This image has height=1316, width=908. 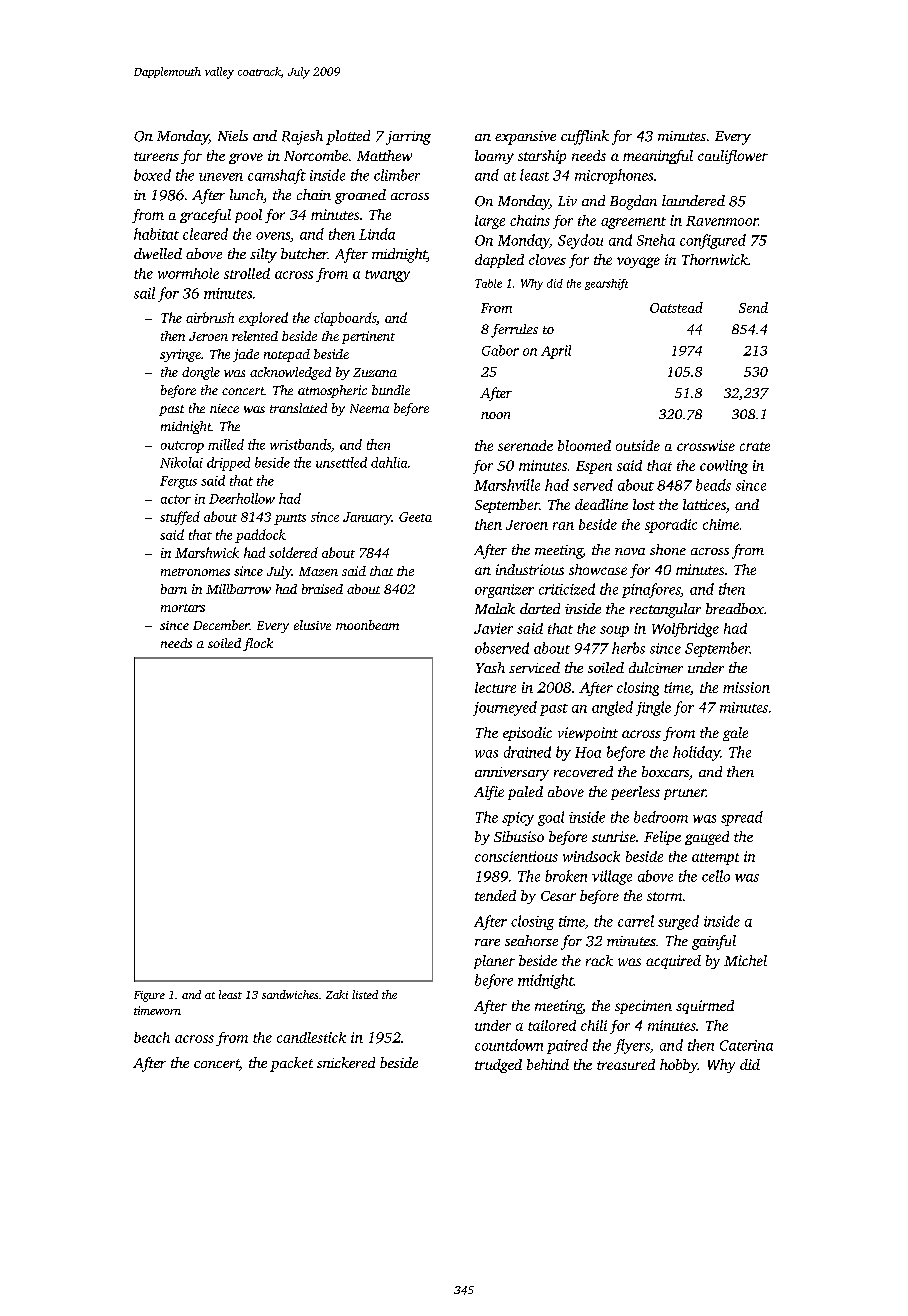 What do you see at coordinates (291, 1064) in the image?
I see `packet` at bounding box center [291, 1064].
